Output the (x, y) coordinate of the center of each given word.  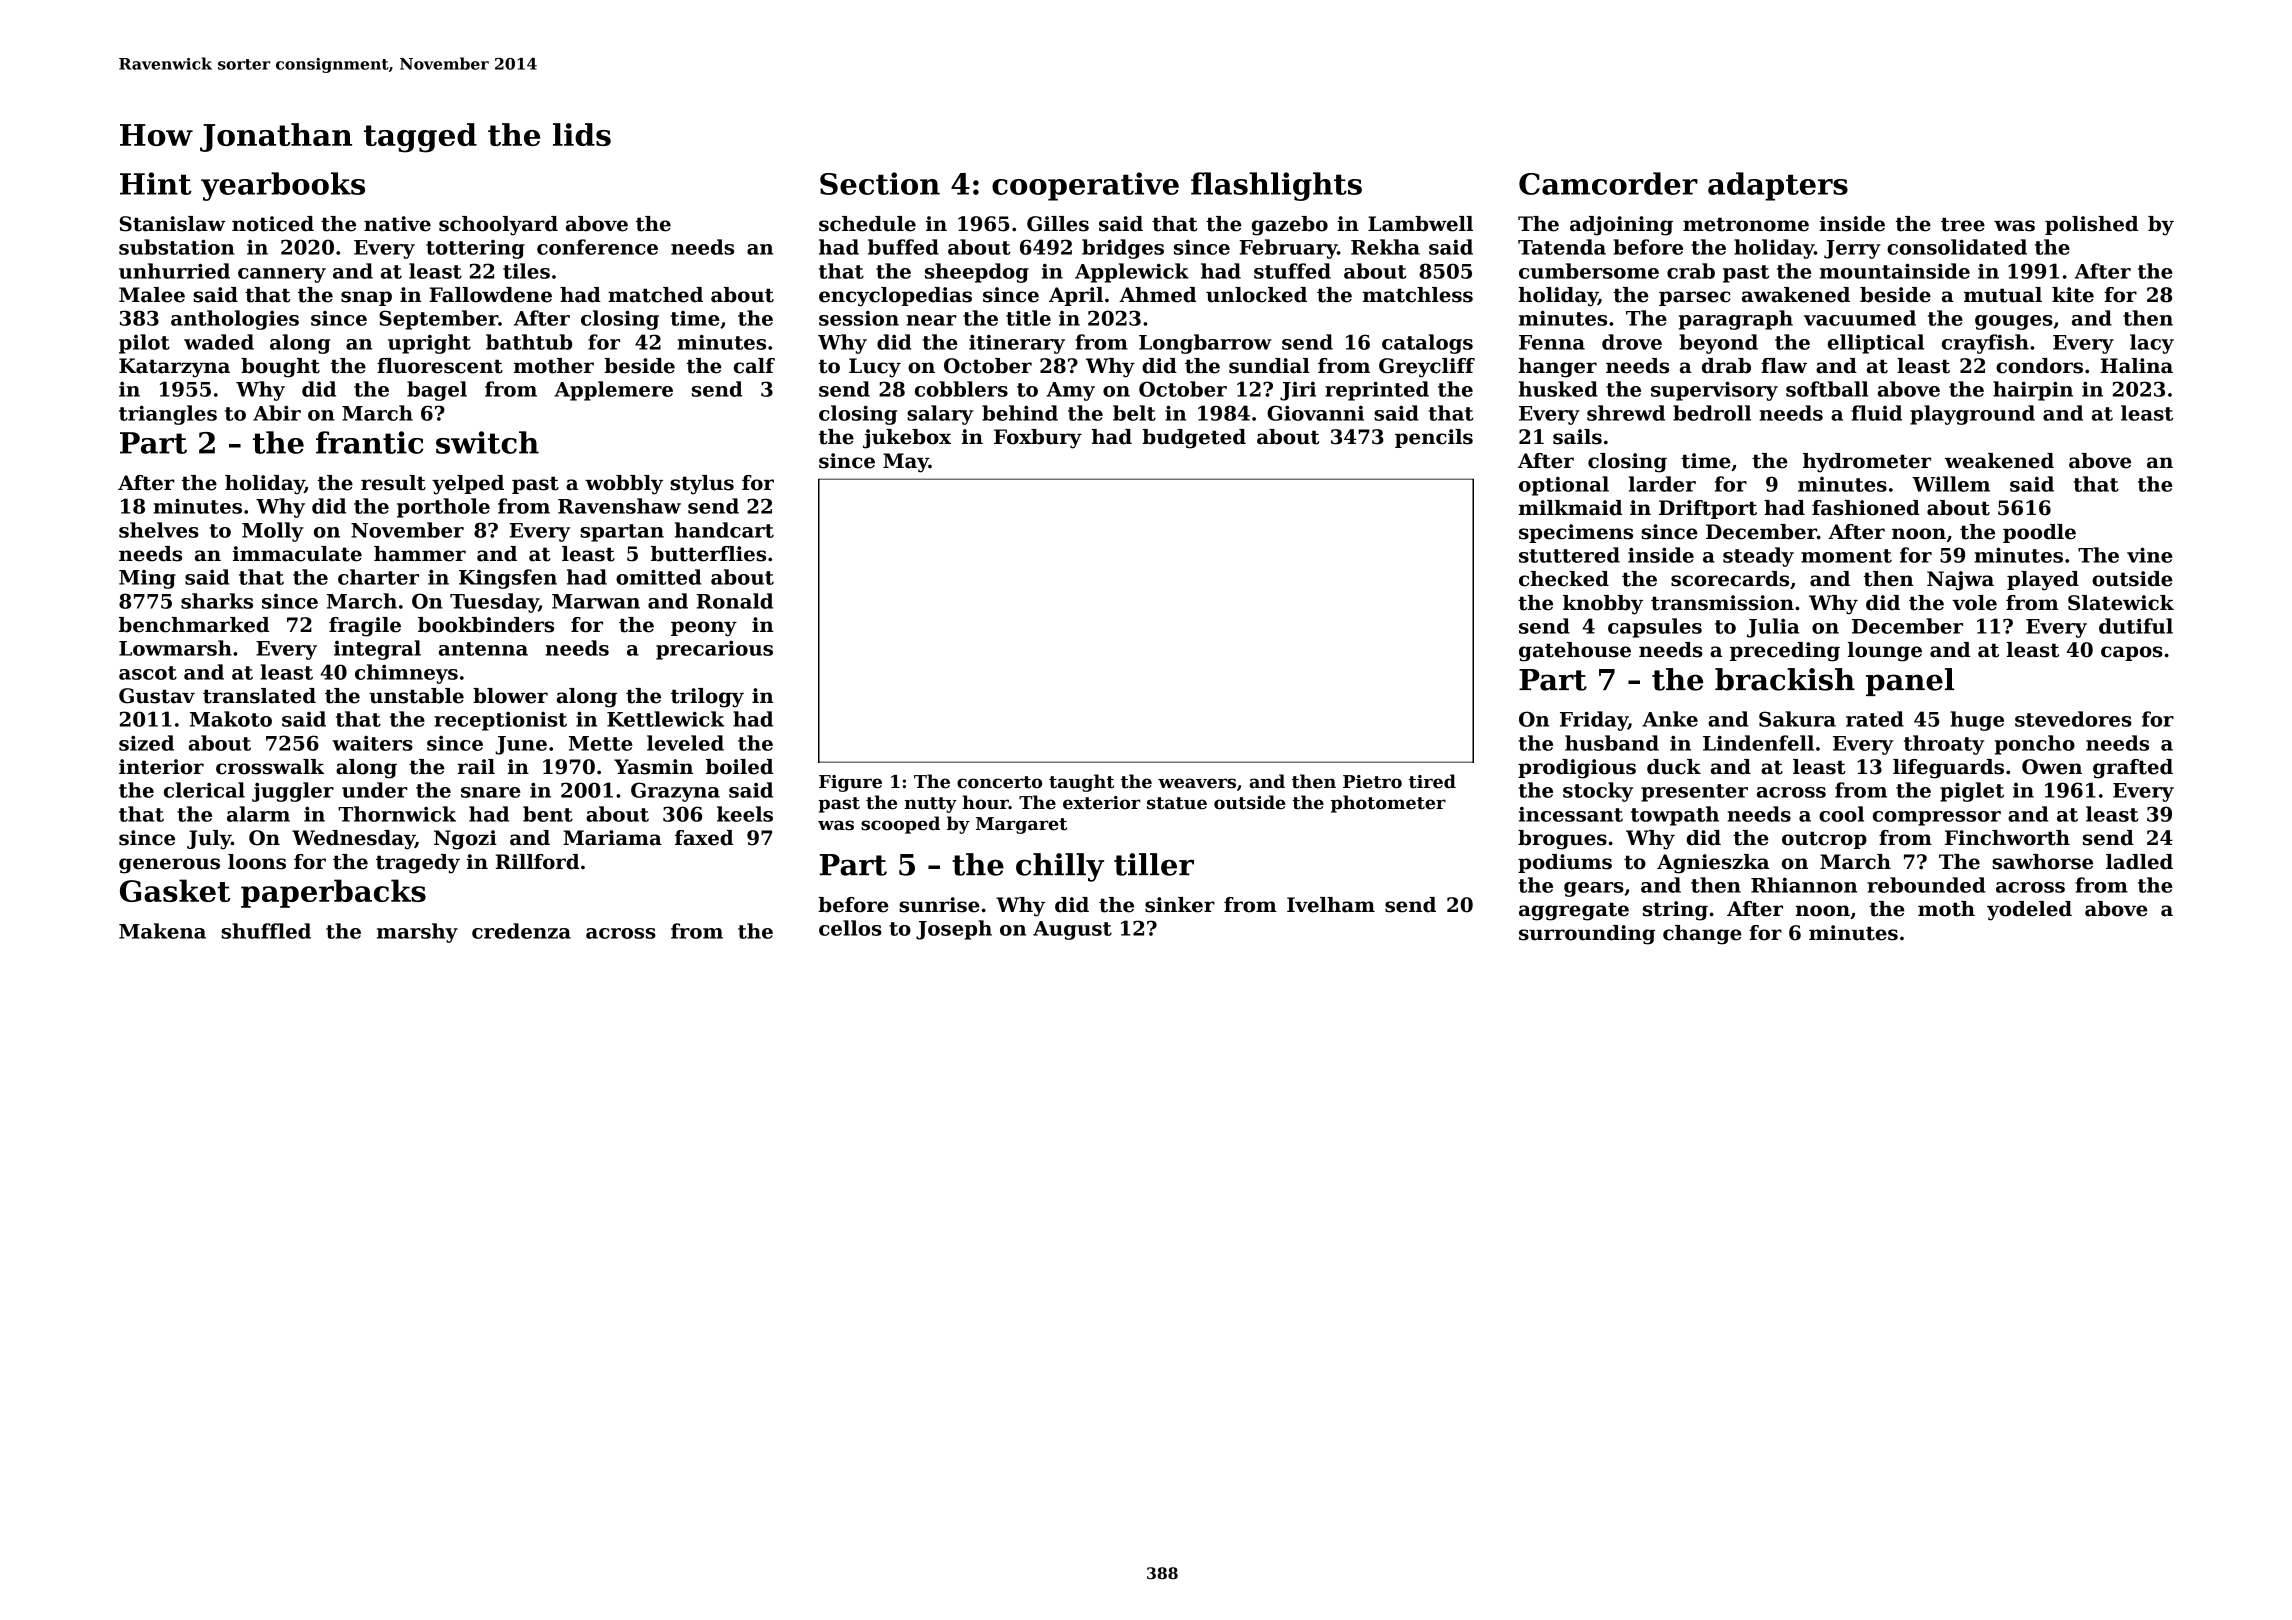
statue (1177, 803)
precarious (714, 650)
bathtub (529, 342)
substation (177, 247)
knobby (1603, 605)
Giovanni (1315, 413)
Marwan (596, 601)
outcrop (1824, 840)
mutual (2003, 295)
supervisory (1714, 391)
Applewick (1132, 273)
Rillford (537, 862)
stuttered (1569, 555)
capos (2132, 653)
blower (510, 696)
